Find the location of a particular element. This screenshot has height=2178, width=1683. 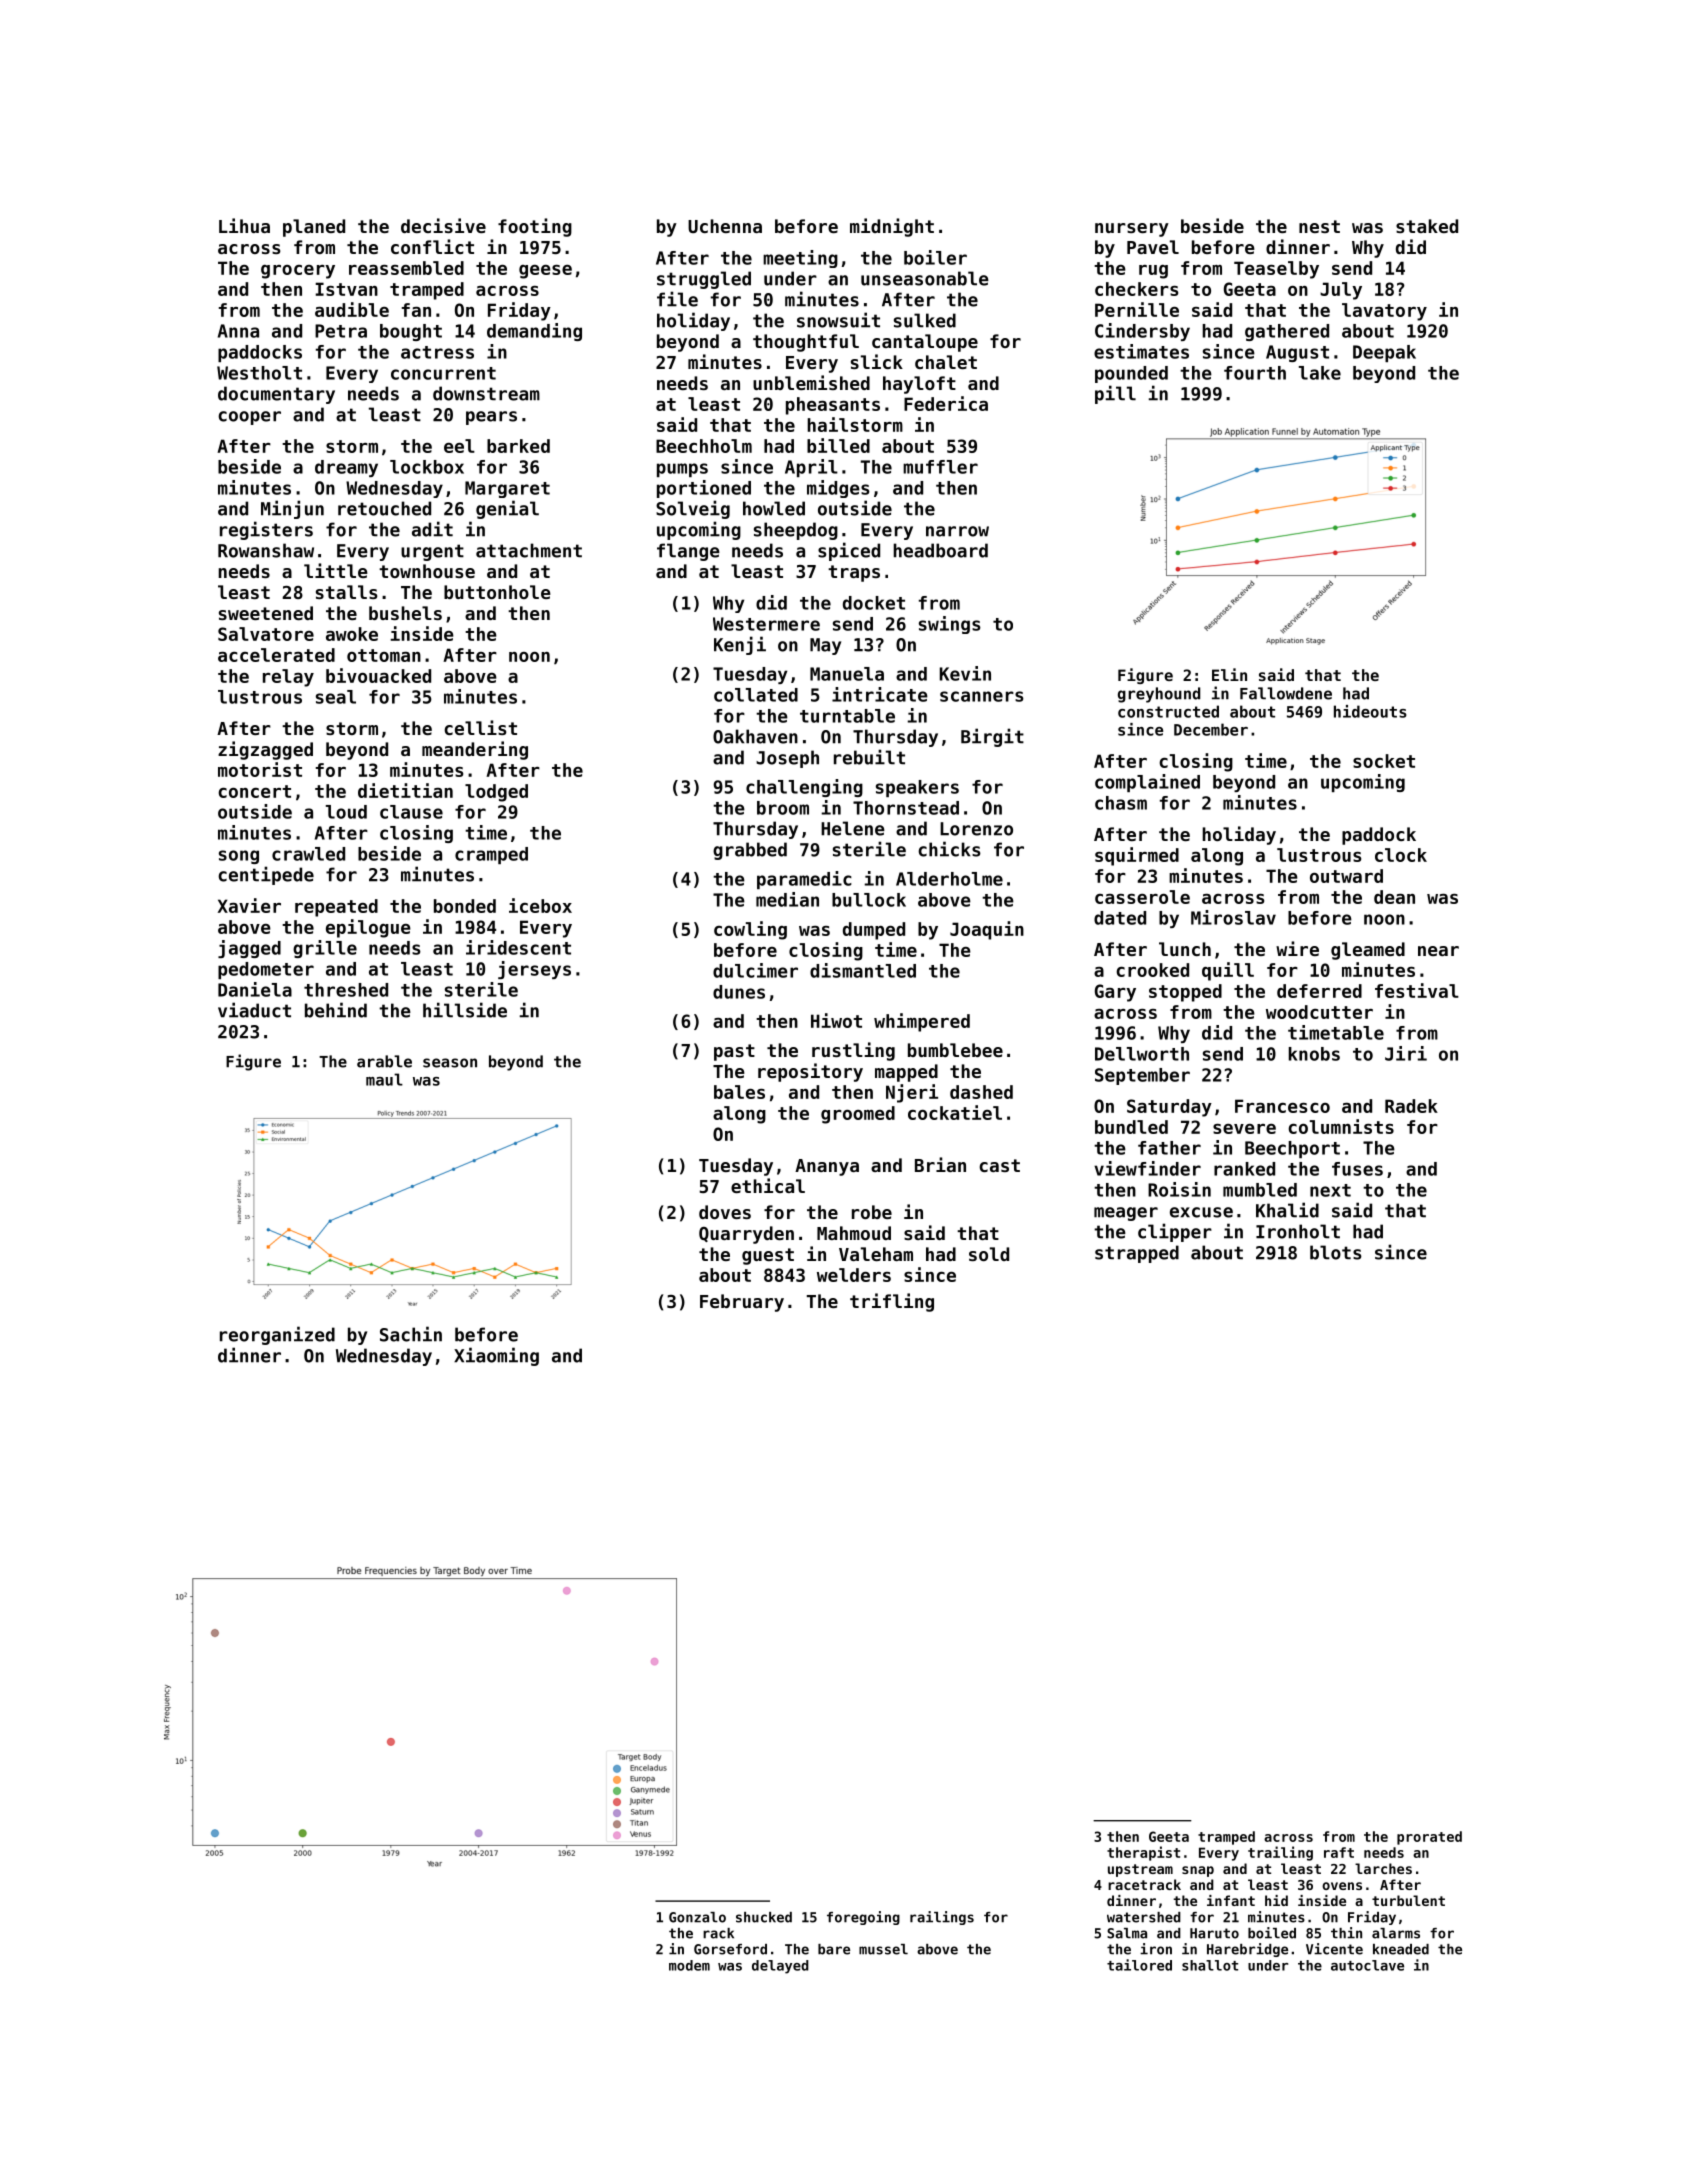

zigzagged is located at coordinates (265, 750).
